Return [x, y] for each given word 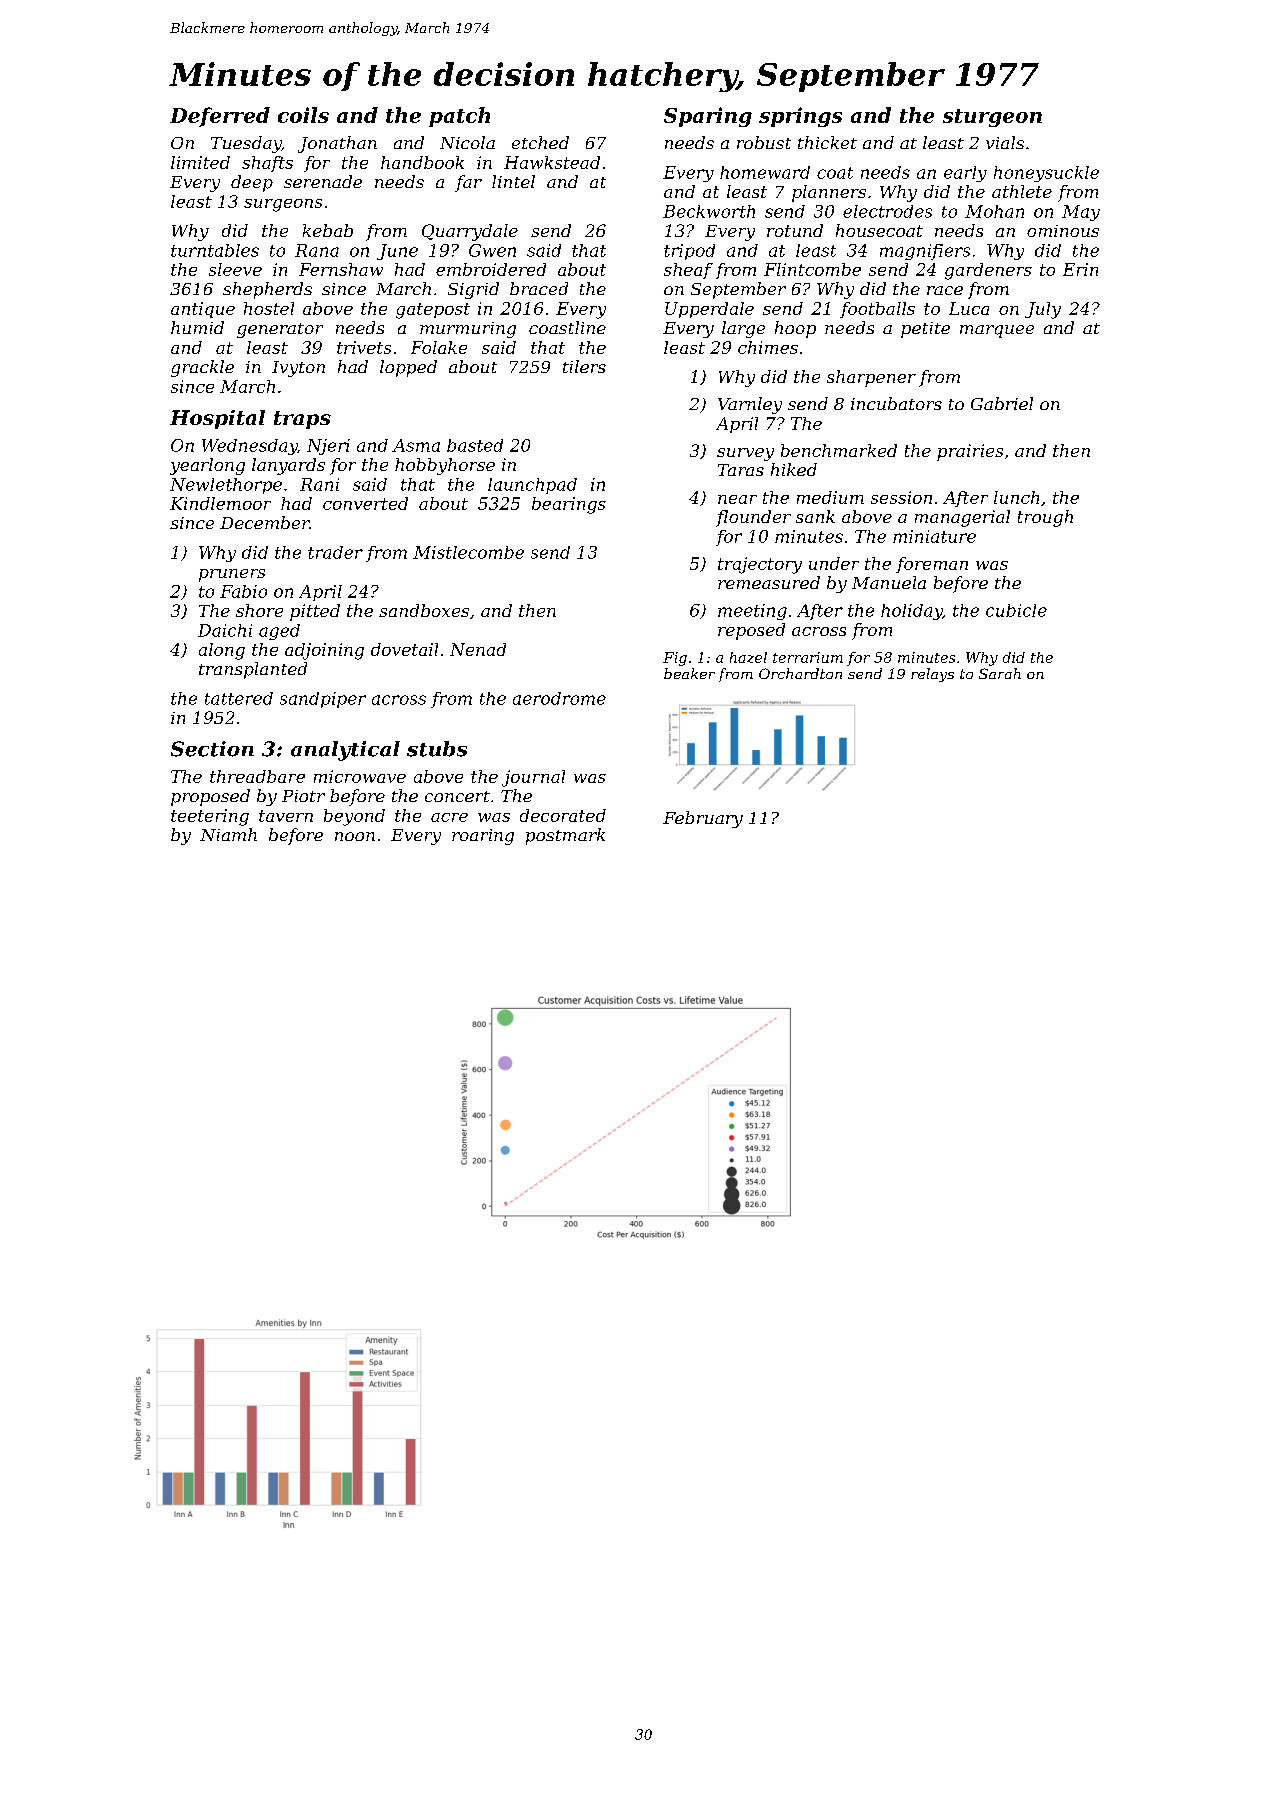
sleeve [235, 269]
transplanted [253, 670]
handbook [422, 162]
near [737, 499]
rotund [795, 230]
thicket [827, 142]
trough [1045, 518]
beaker [689, 673]
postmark [565, 836]
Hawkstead [552, 162]
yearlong [207, 466]
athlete [1022, 191]
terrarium [808, 657]
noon [355, 836]
